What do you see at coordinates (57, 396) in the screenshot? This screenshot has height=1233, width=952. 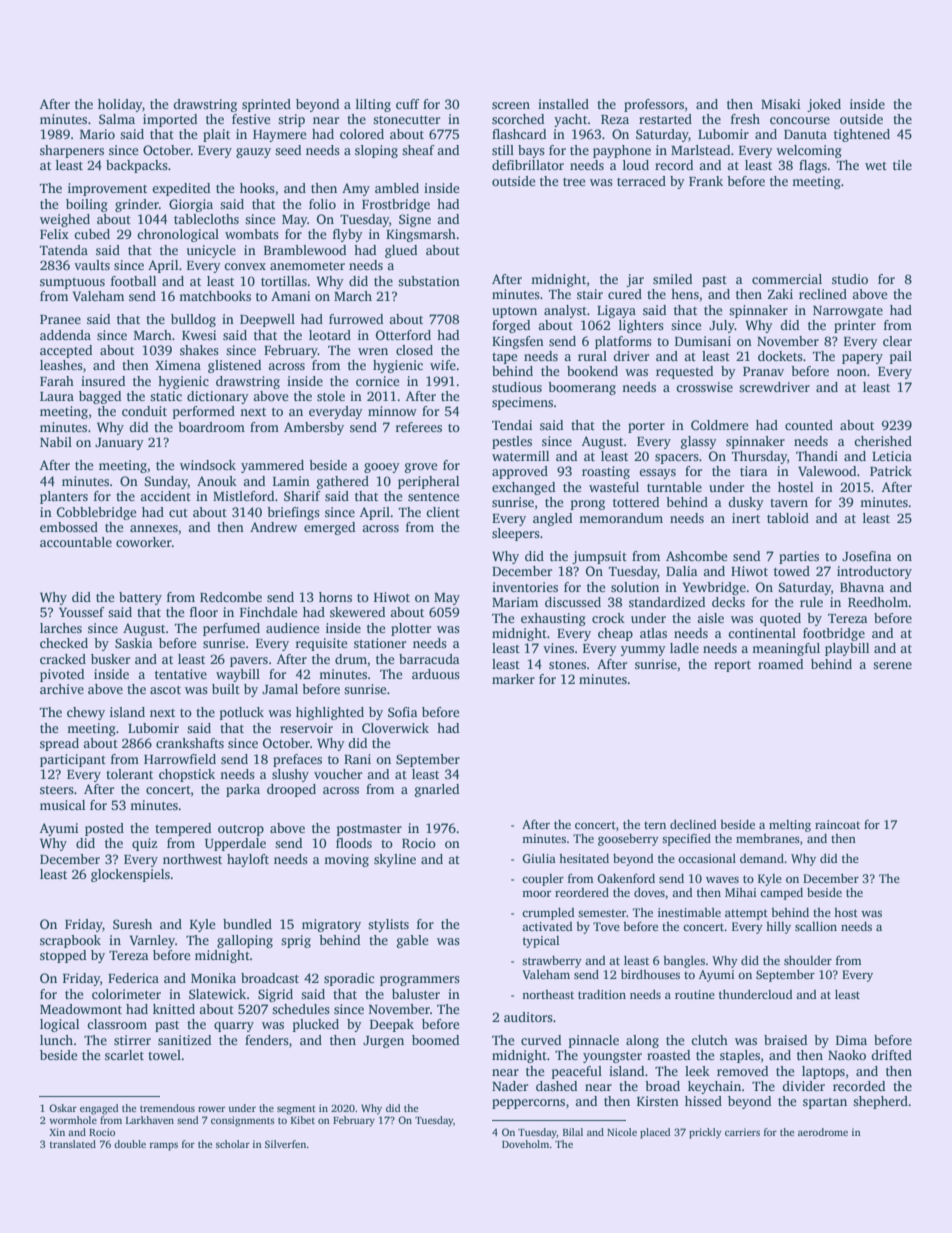 I see `Laura` at bounding box center [57, 396].
